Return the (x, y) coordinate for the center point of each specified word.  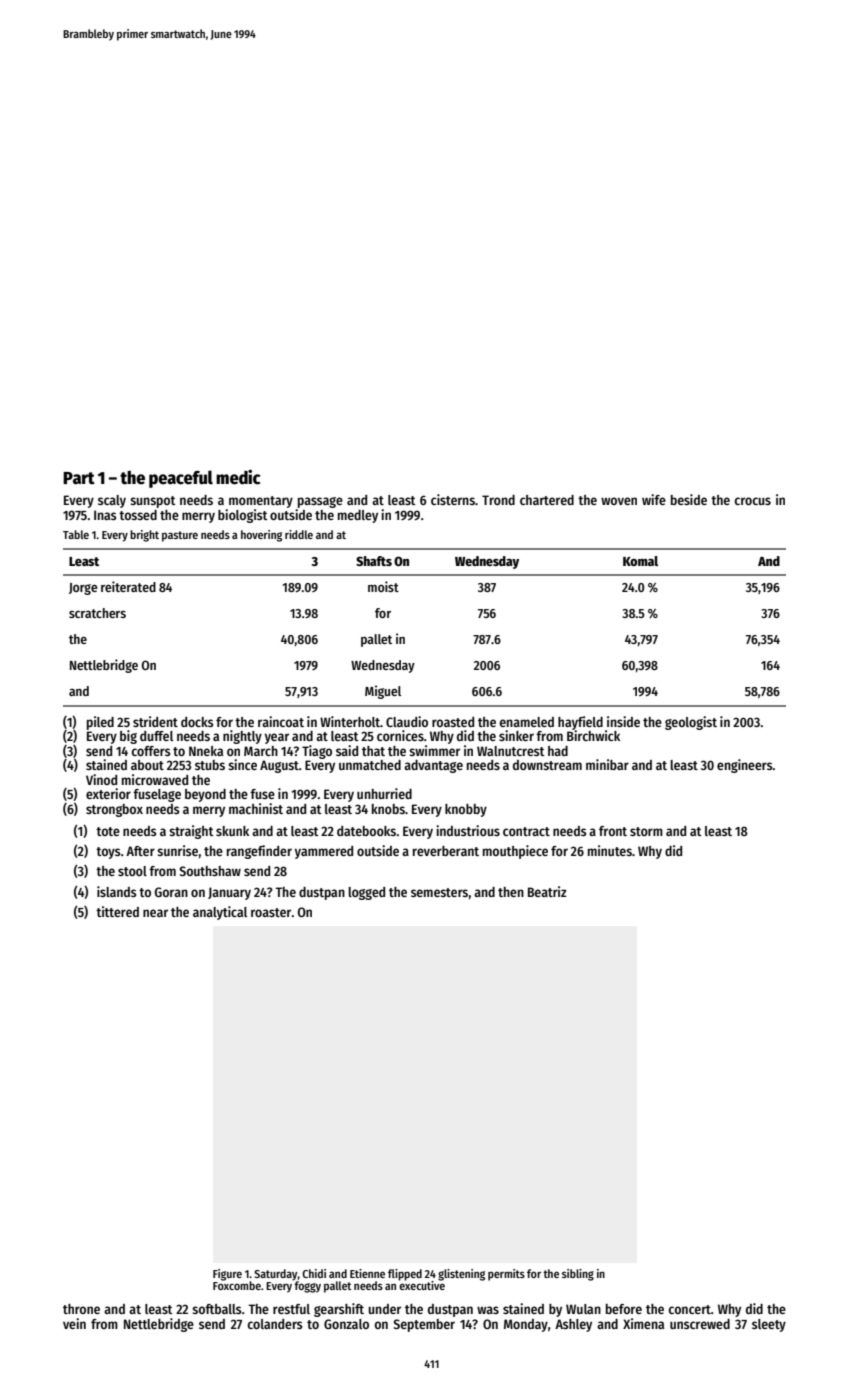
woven (619, 501)
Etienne (367, 1273)
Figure (227, 1275)
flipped (405, 1275)
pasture (180, 536)
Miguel (383, 692)
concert (690, 1309)
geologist (691, 723)
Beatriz (547, 891)
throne (81, 1309)
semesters (439, 892)
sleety (769, 1325)
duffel (156, 736)
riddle (299, 534)
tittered (117, 911)
